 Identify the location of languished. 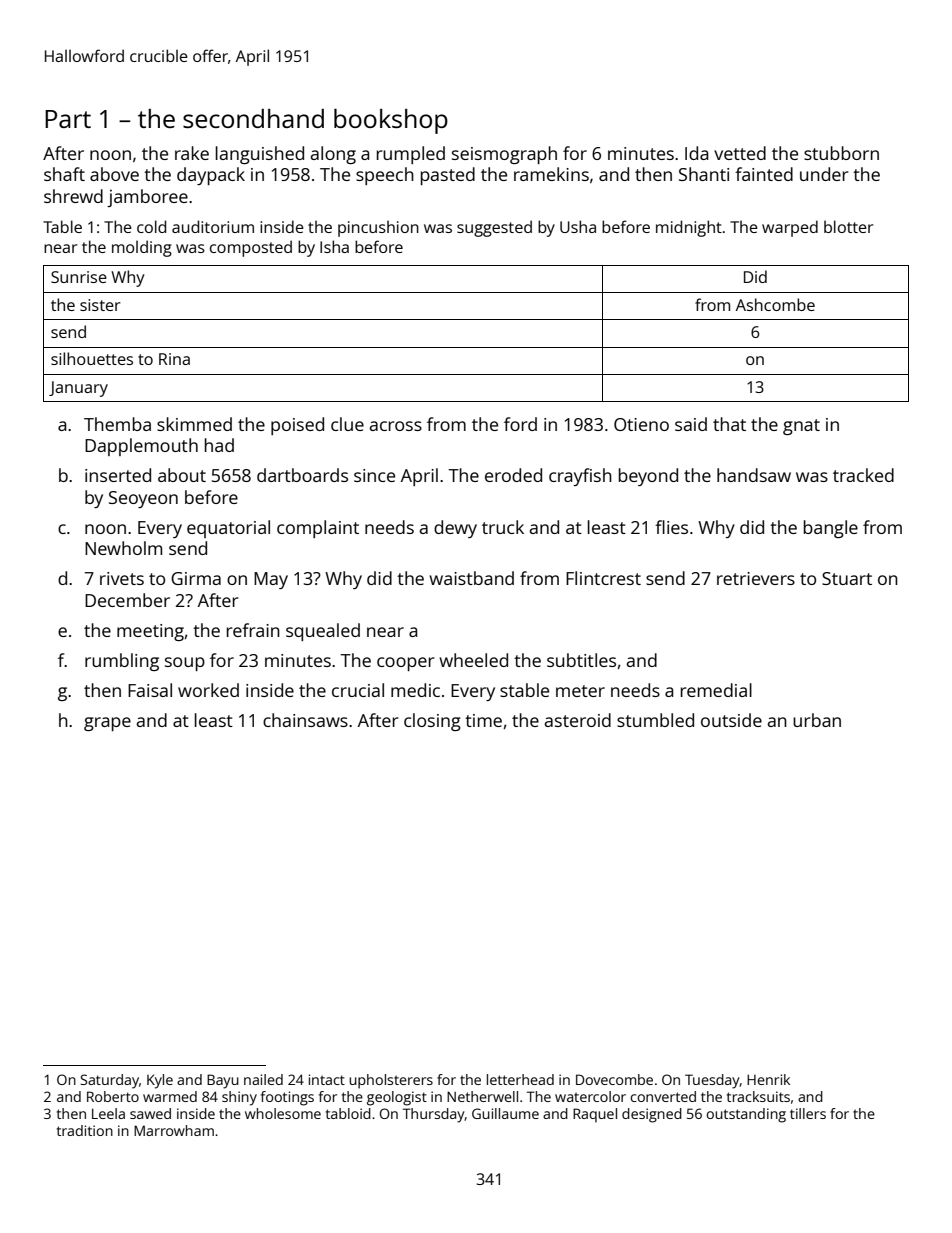
(260, 155).
